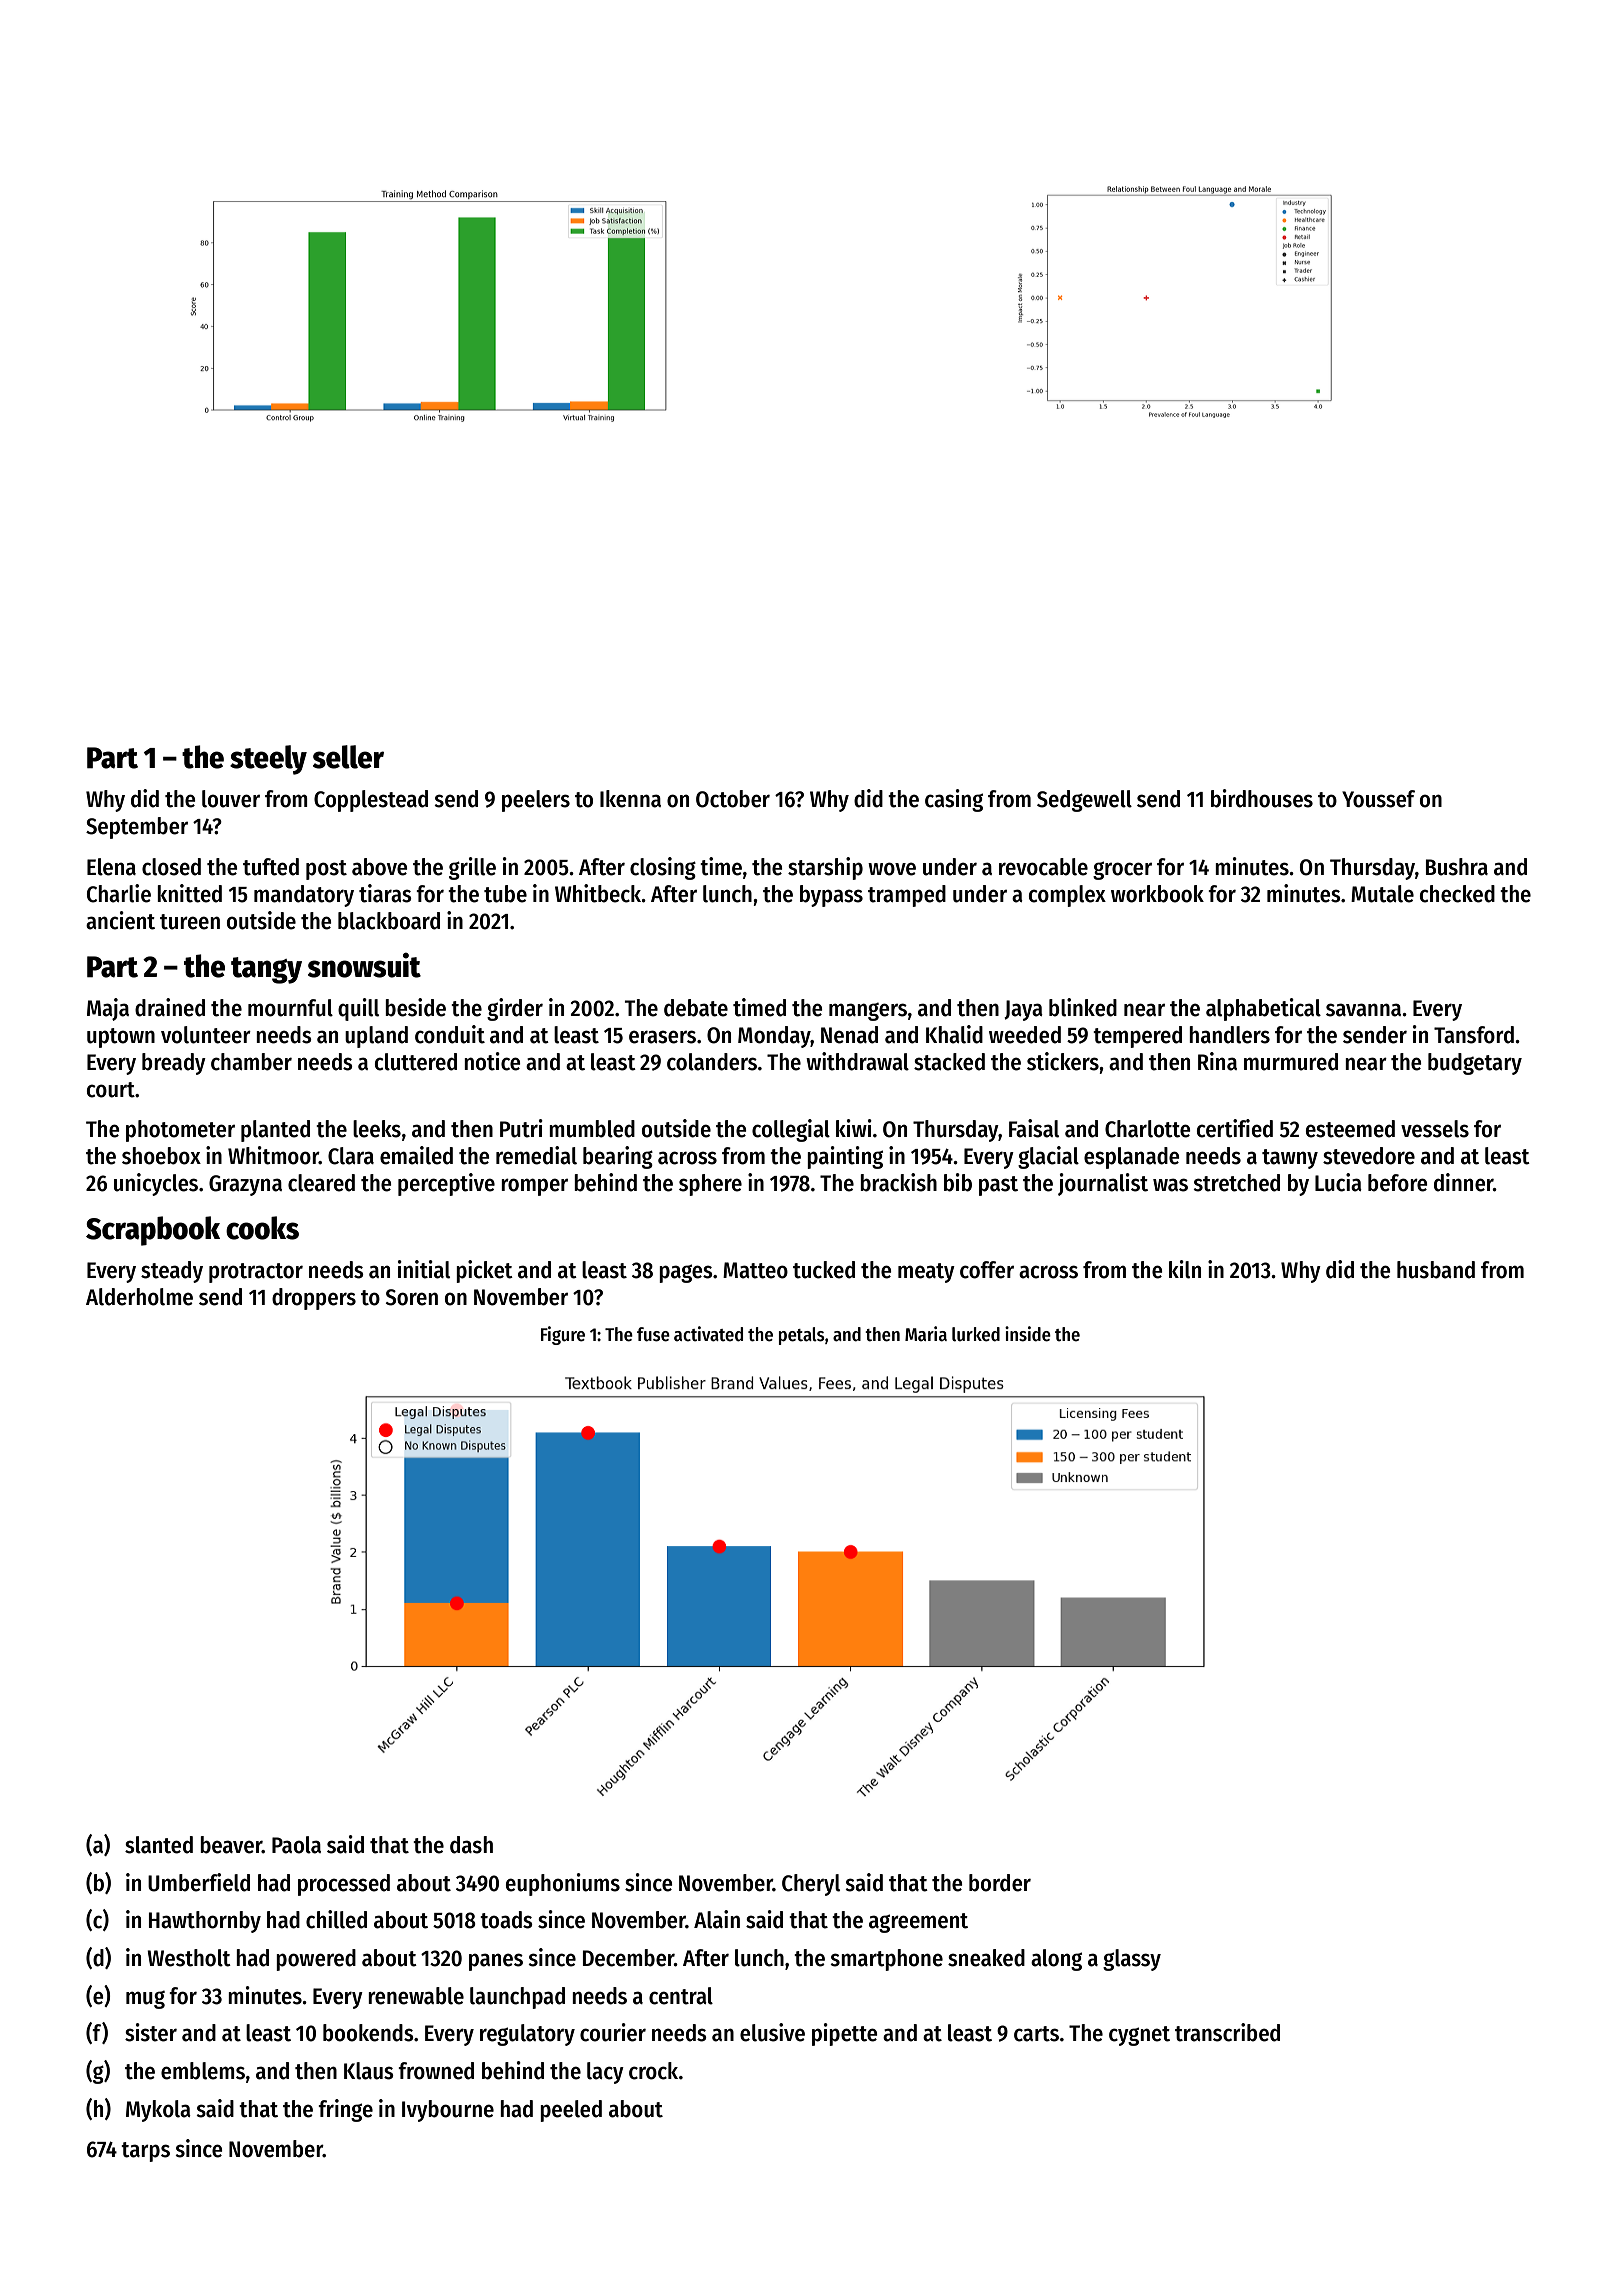  Describe the element at coordinates (321, 1183) in the image. I see `cleared` at that location.
